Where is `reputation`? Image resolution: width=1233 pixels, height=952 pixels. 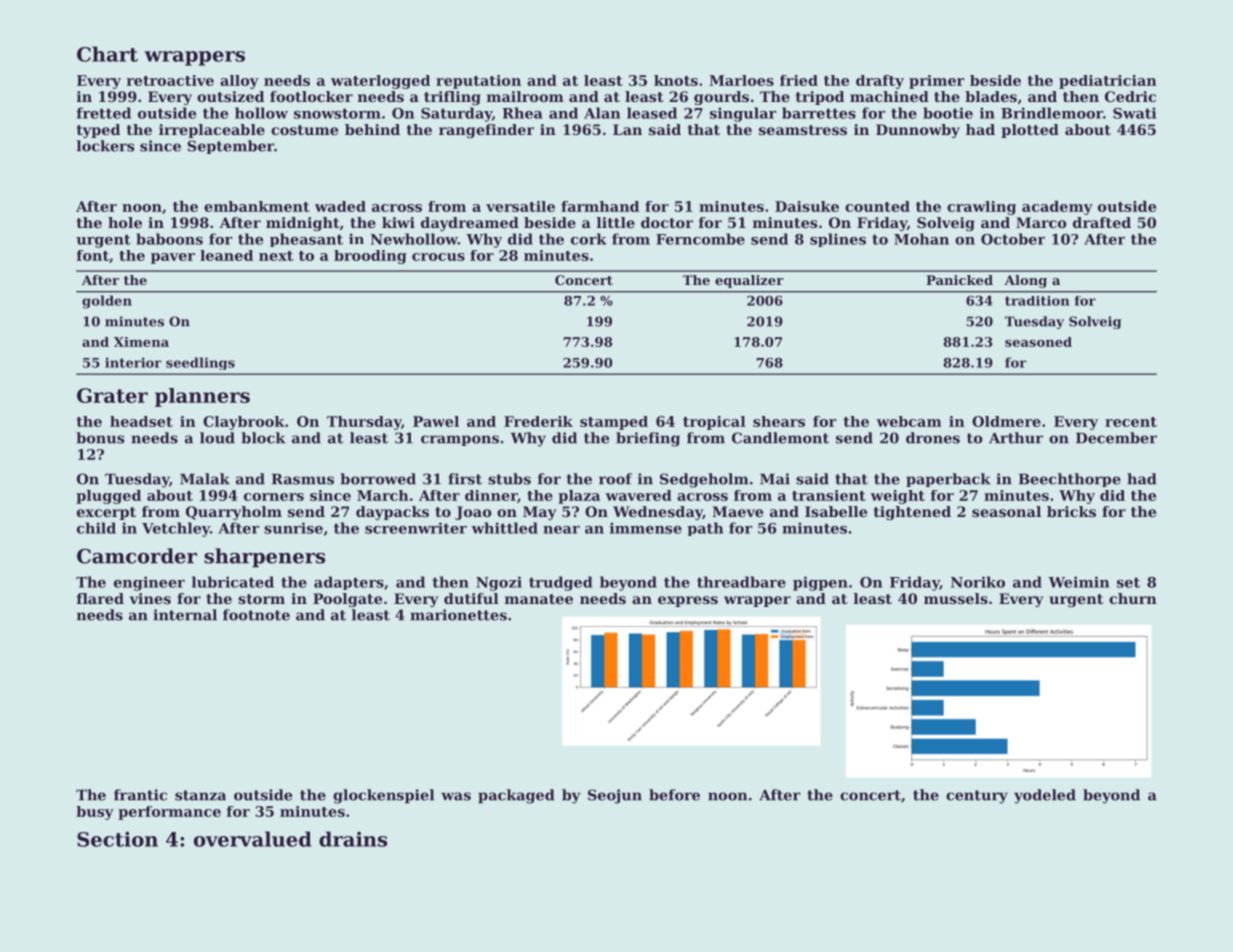 reputation is located at coordinates (478, 82).
